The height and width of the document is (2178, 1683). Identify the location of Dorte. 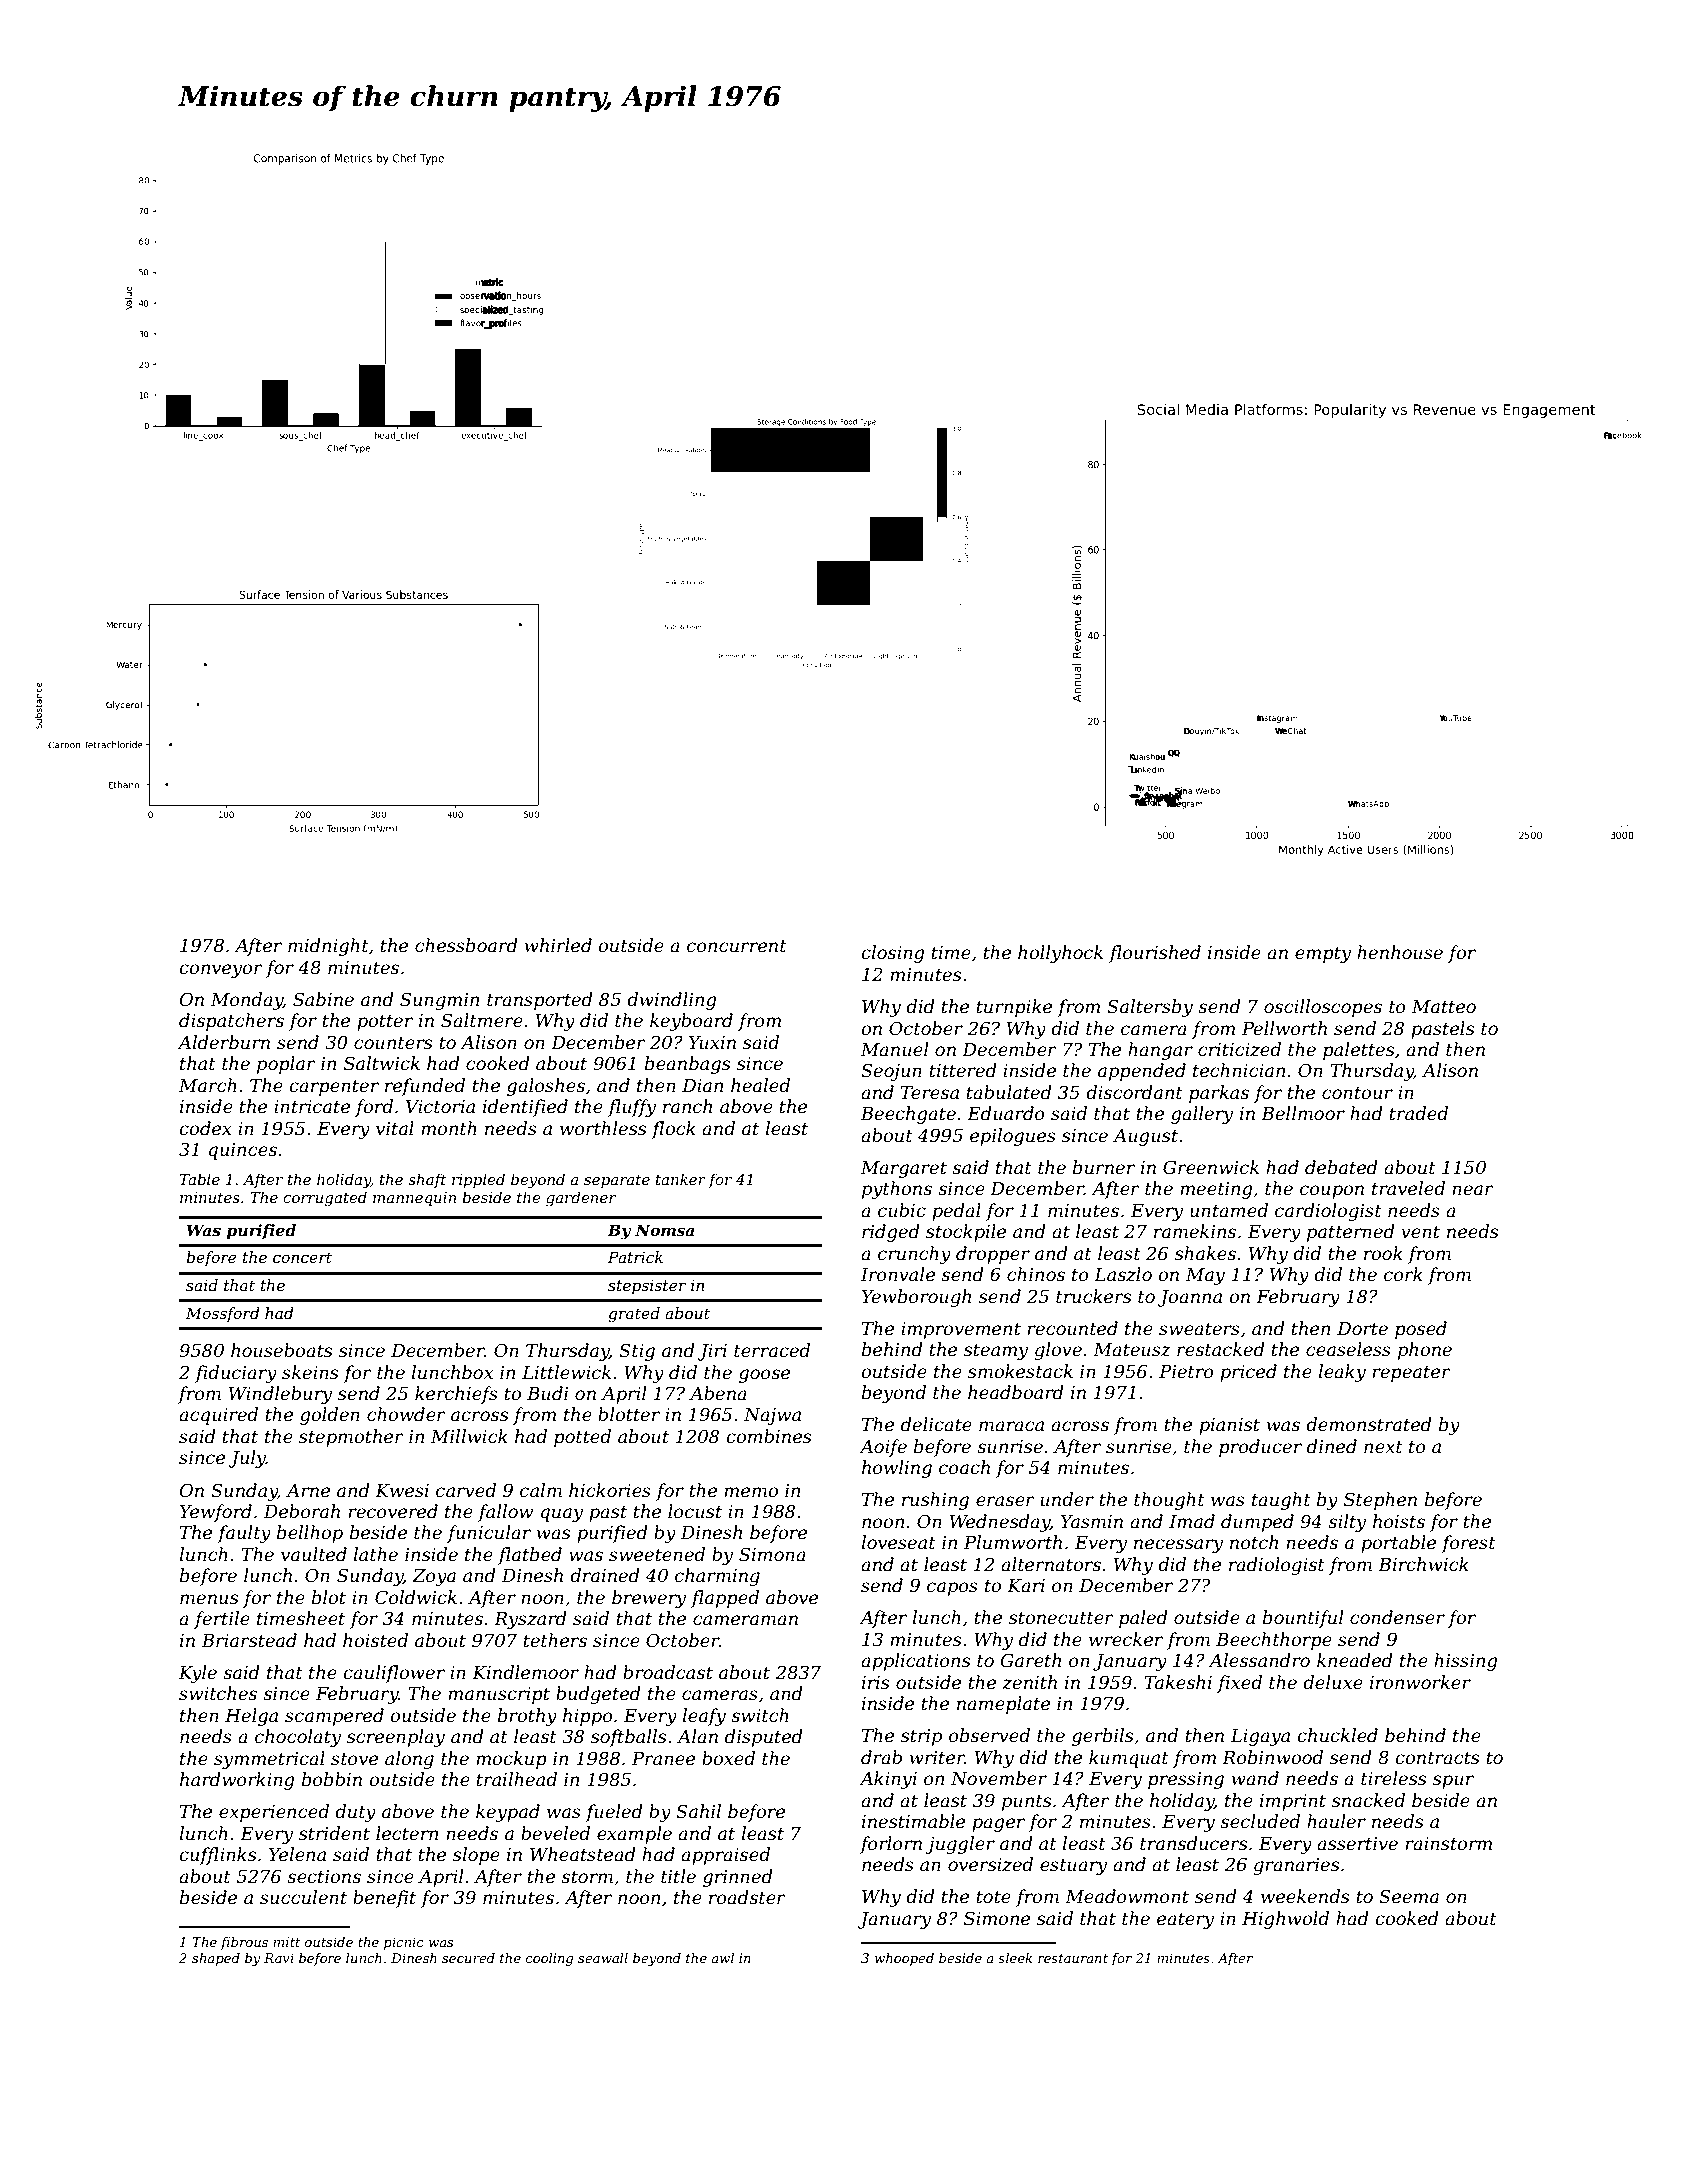
(1362, 1329).
